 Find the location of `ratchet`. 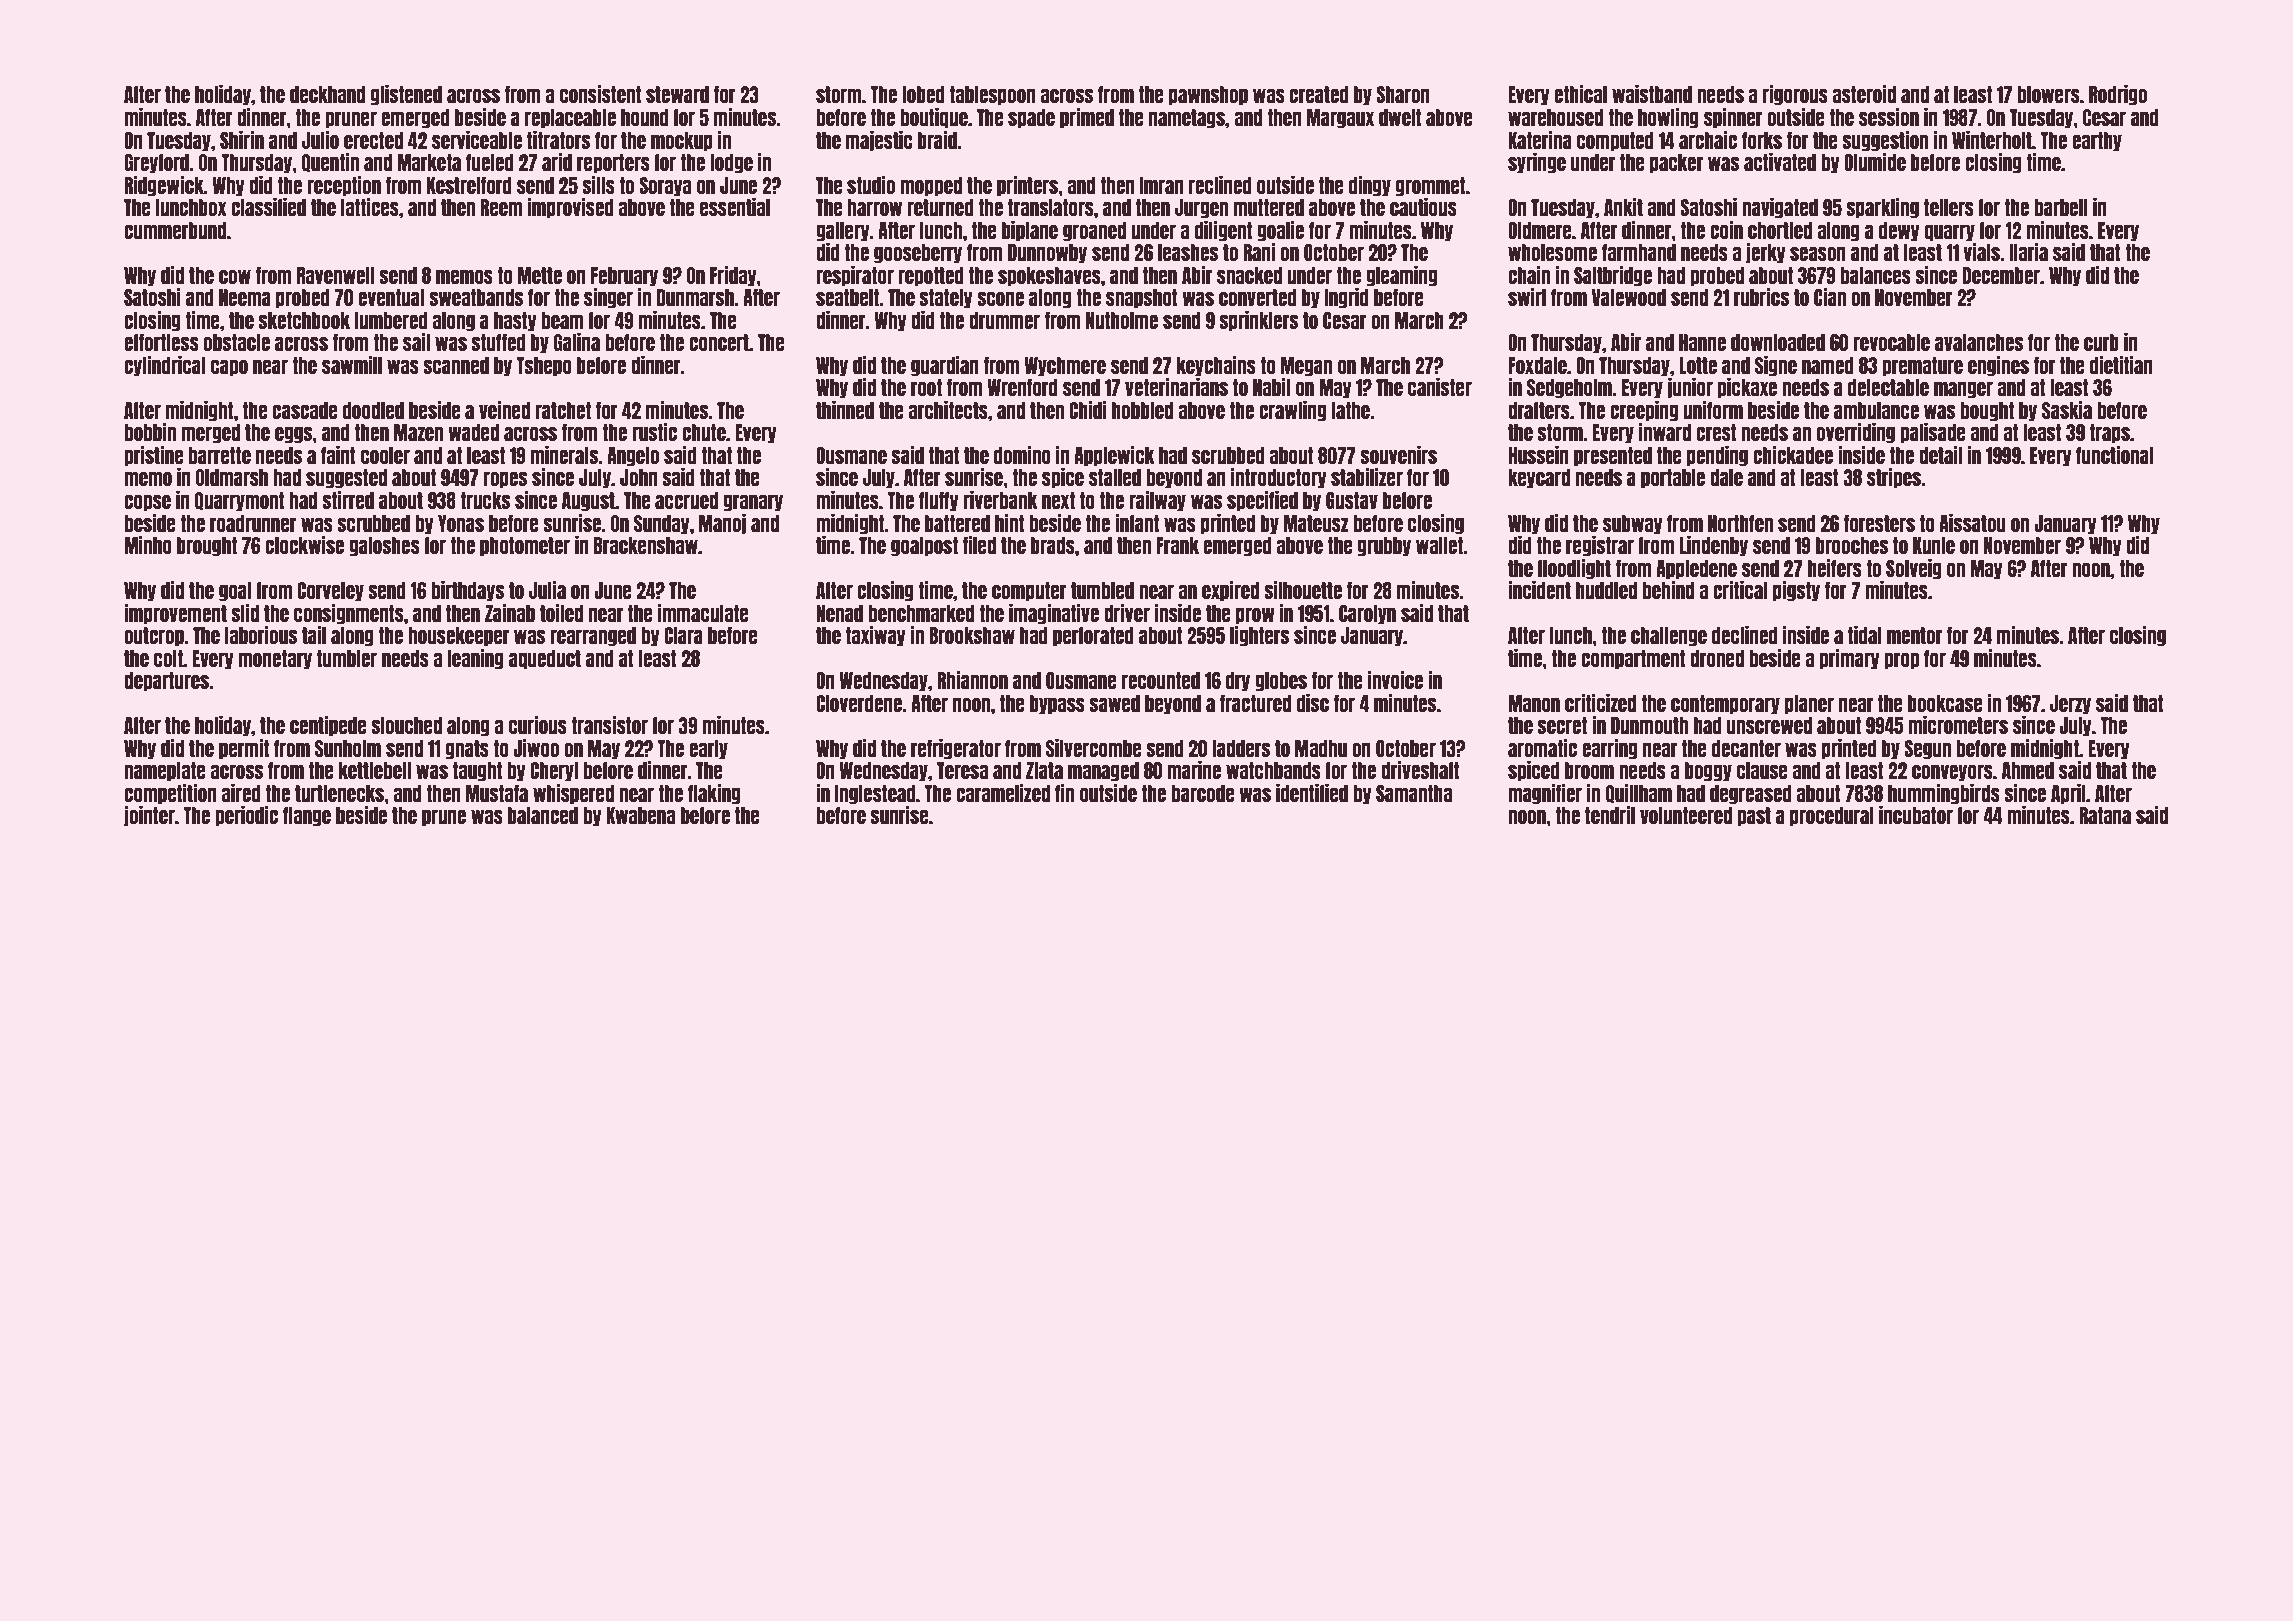

ratchet is located at coordinates (563, 410).
